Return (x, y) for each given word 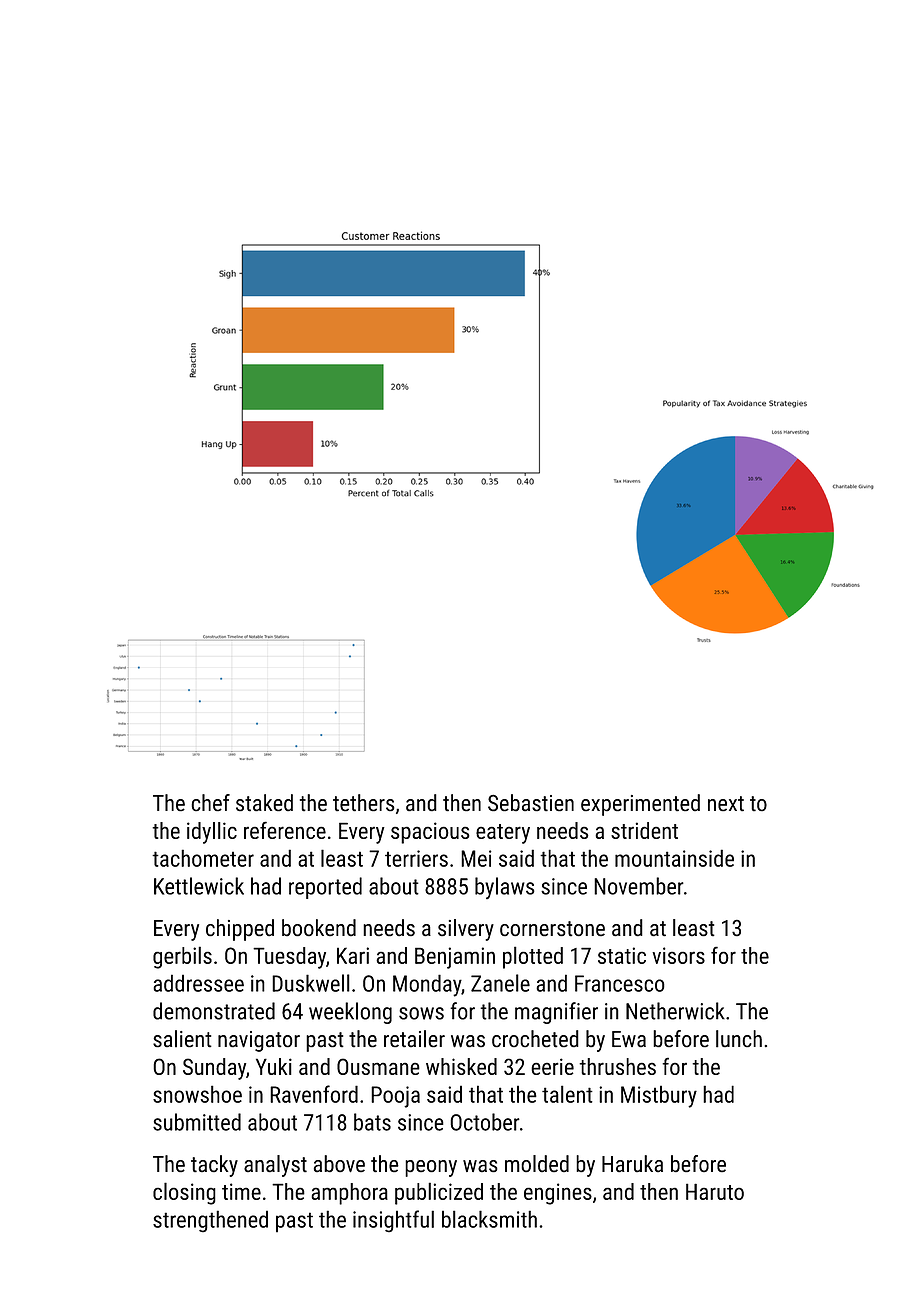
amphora (349, 1194)
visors (678, 955)
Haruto (715, 1191)
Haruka (632, 1163)
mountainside (674, 858)
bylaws (505, 888)
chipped (240, 930)
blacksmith (489, 1219)
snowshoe (197, 1094)
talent (567, 1094)
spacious (430, 833)
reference (285, 830)
